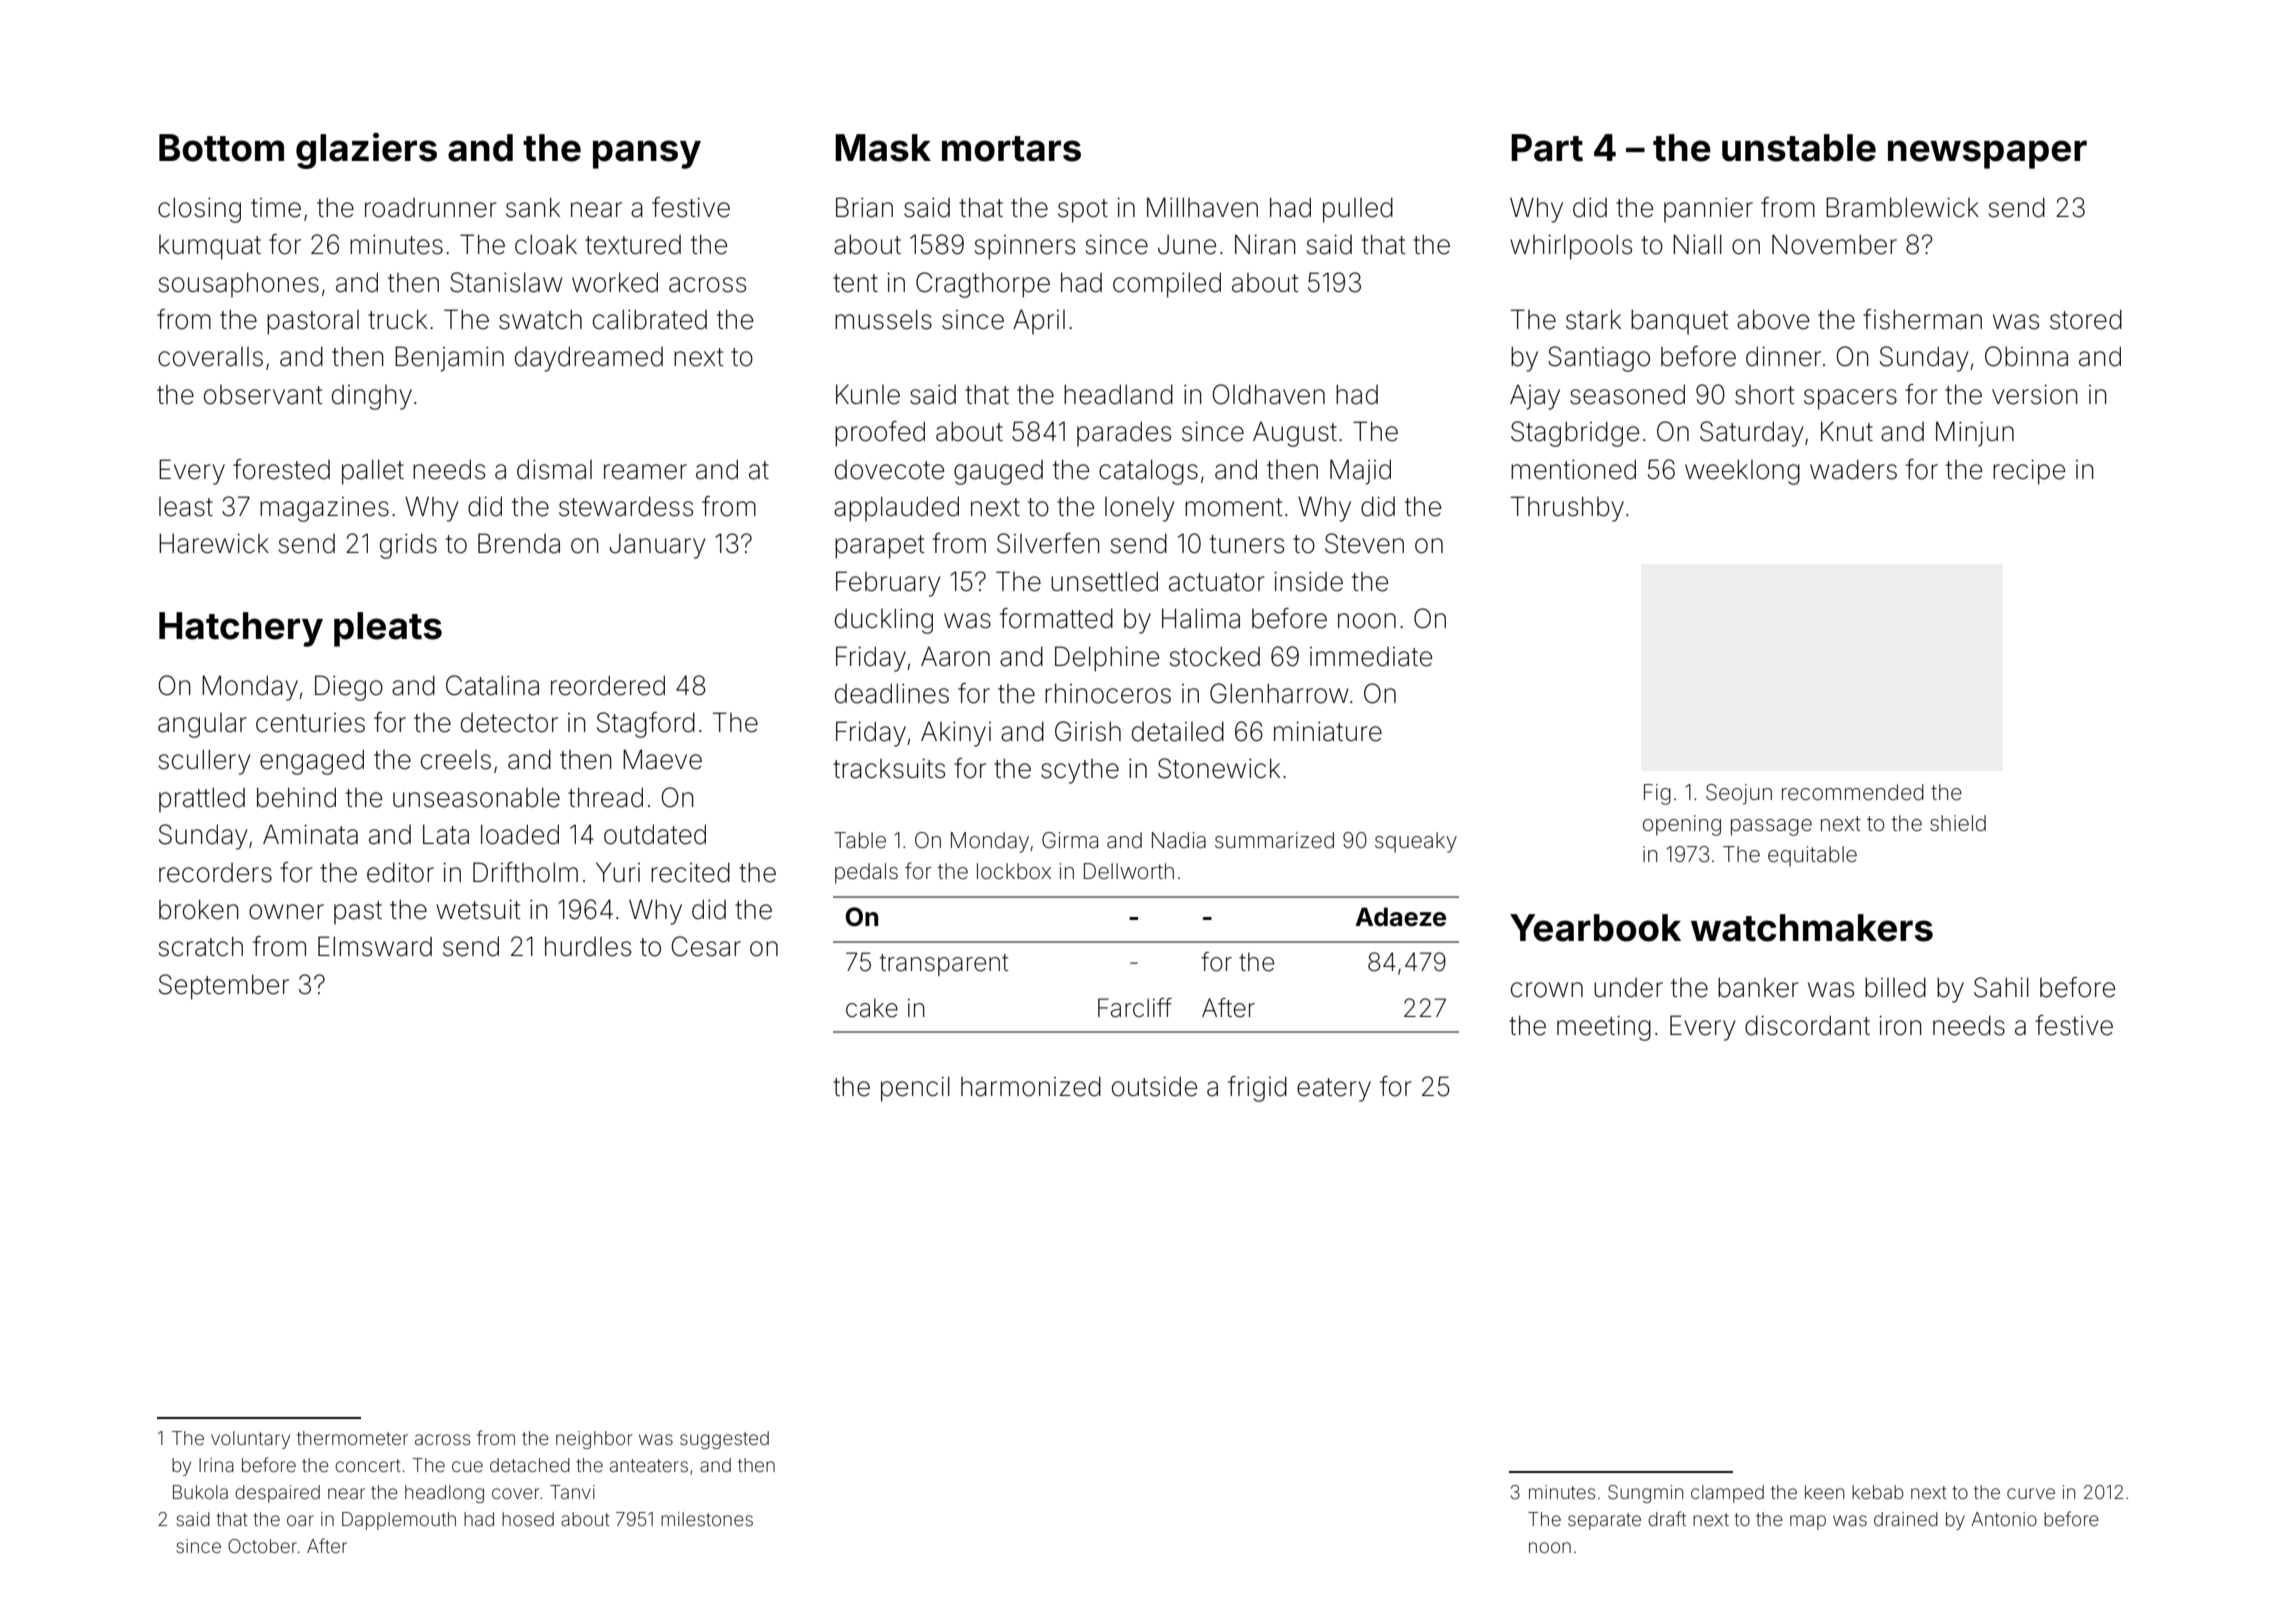 This screenshot has width=2292, height=1620. Describe the element at coordinates (1853, 792) in the screenshot. I see `recommended` at that location.
